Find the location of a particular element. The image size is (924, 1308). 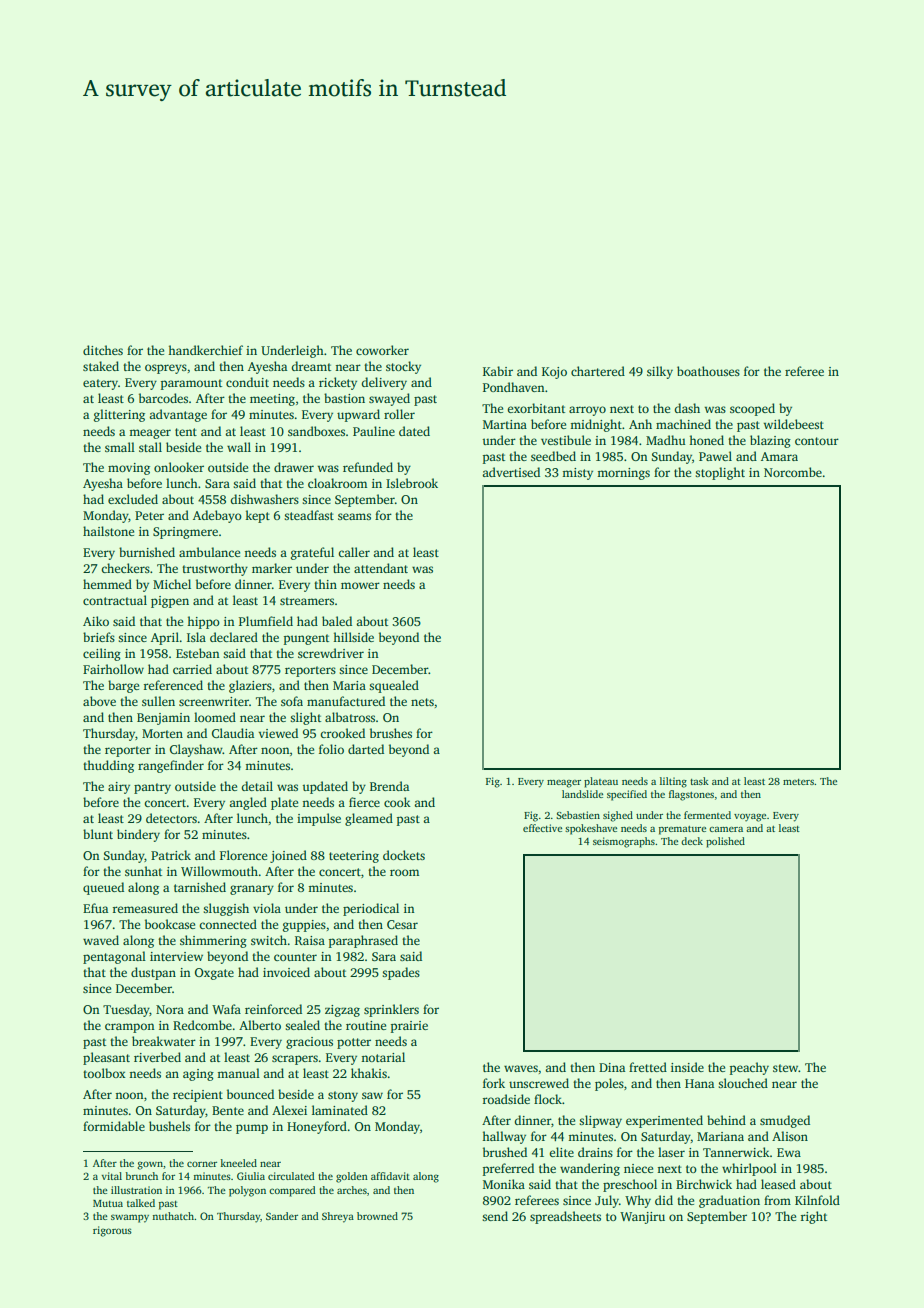

dishwashers is located at coordinates (265, 499).
